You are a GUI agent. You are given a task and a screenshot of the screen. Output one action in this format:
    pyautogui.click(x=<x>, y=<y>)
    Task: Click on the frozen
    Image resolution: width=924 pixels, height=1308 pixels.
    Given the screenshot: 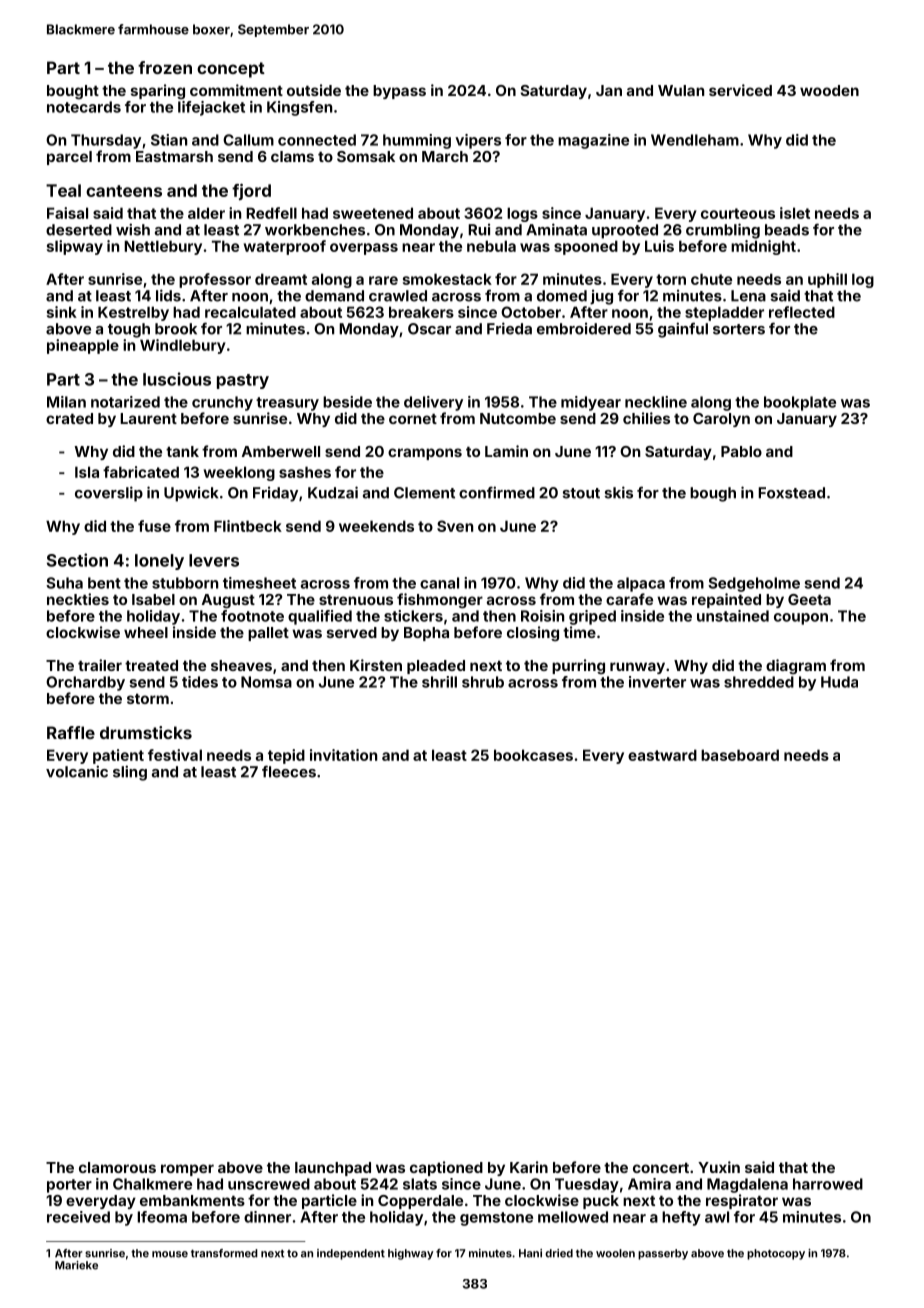 What is the action you would take?
    pyautogui.click(x=165, y=67)
